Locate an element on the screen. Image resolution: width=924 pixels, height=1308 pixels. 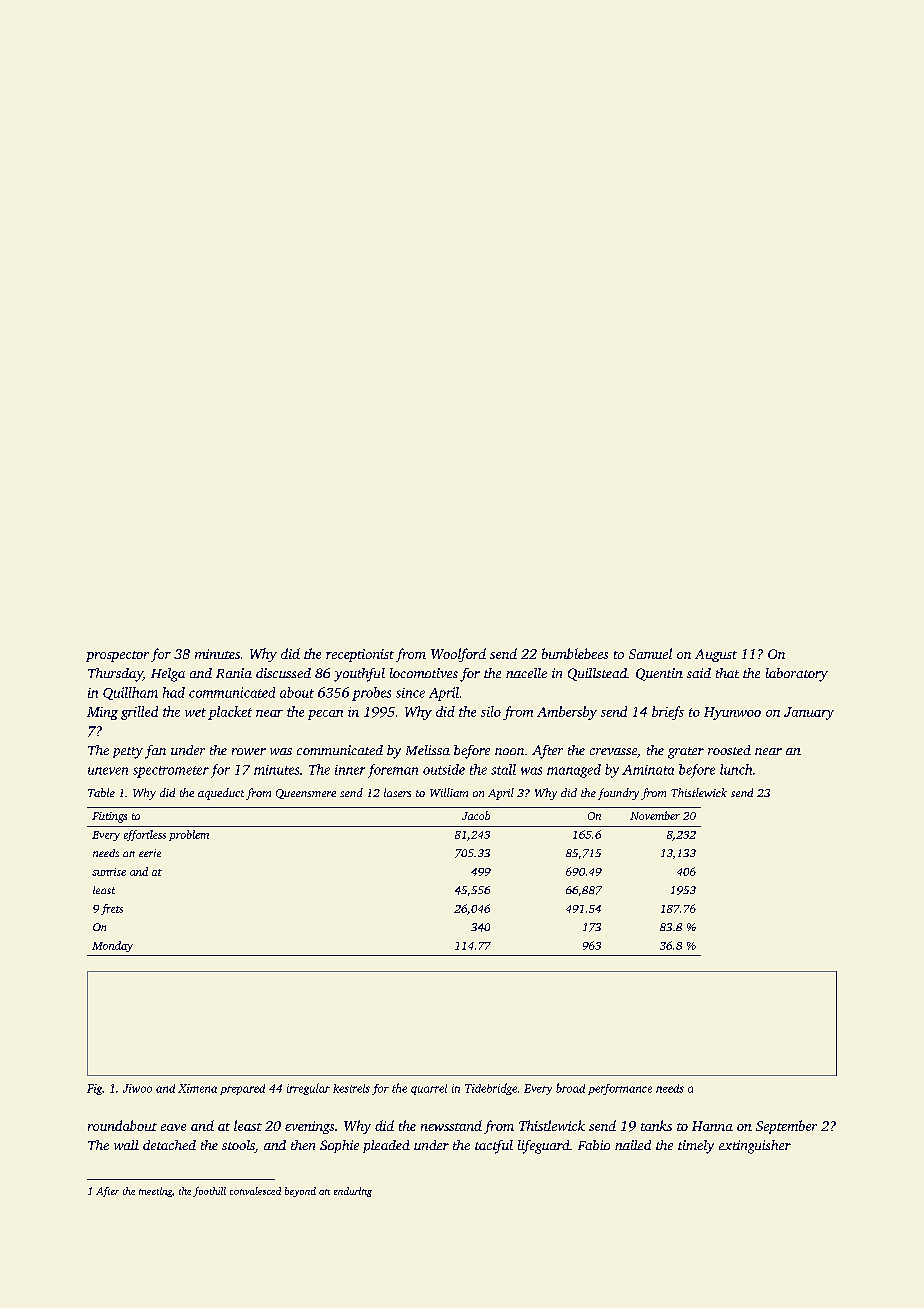
foundry is located at coordinates (618, 794).
